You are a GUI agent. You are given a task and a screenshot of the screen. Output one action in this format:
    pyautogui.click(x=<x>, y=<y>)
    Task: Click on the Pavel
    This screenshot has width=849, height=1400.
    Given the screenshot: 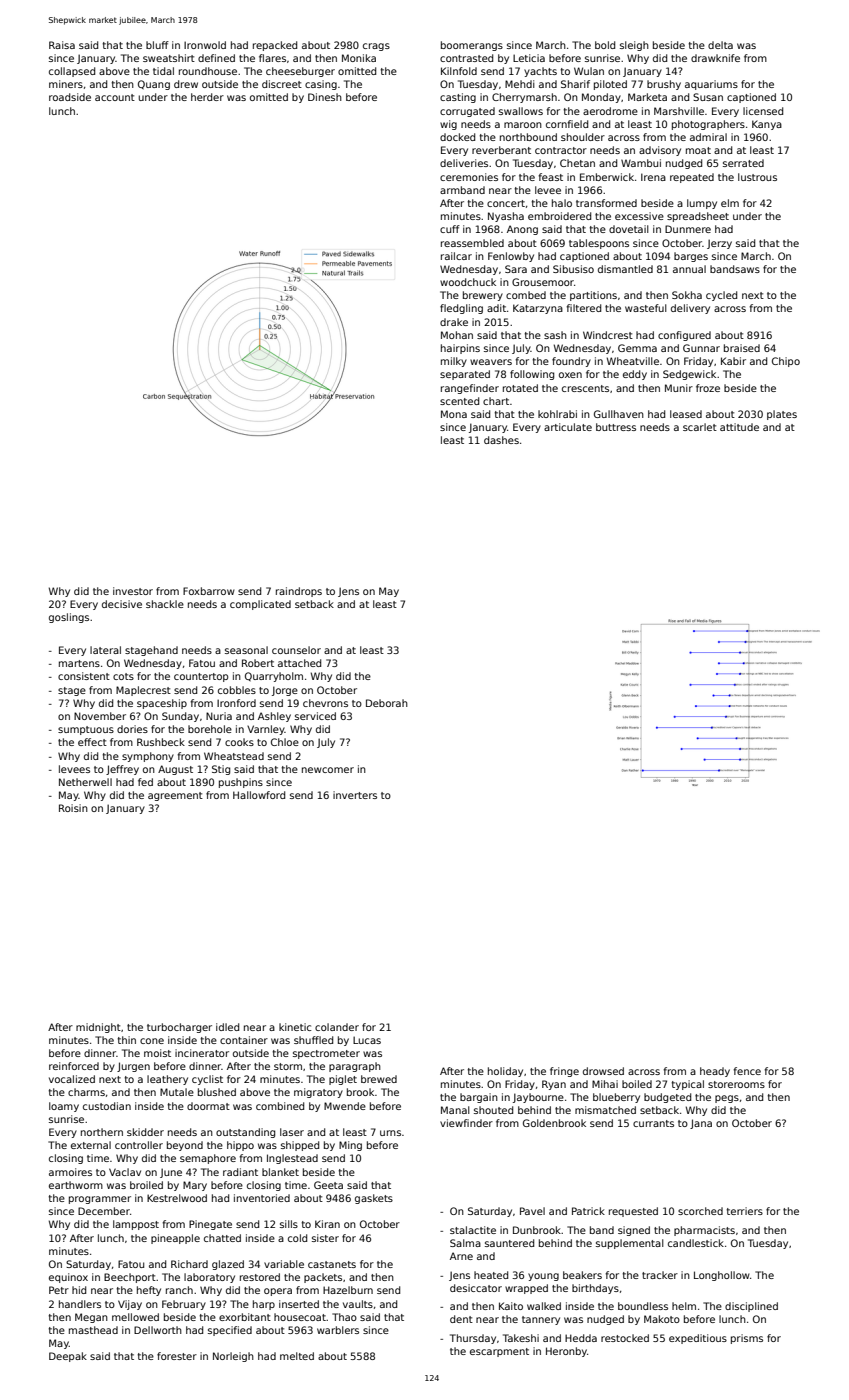 What is the action you would take?
    pyautogui.click(x=532, y=1211)
